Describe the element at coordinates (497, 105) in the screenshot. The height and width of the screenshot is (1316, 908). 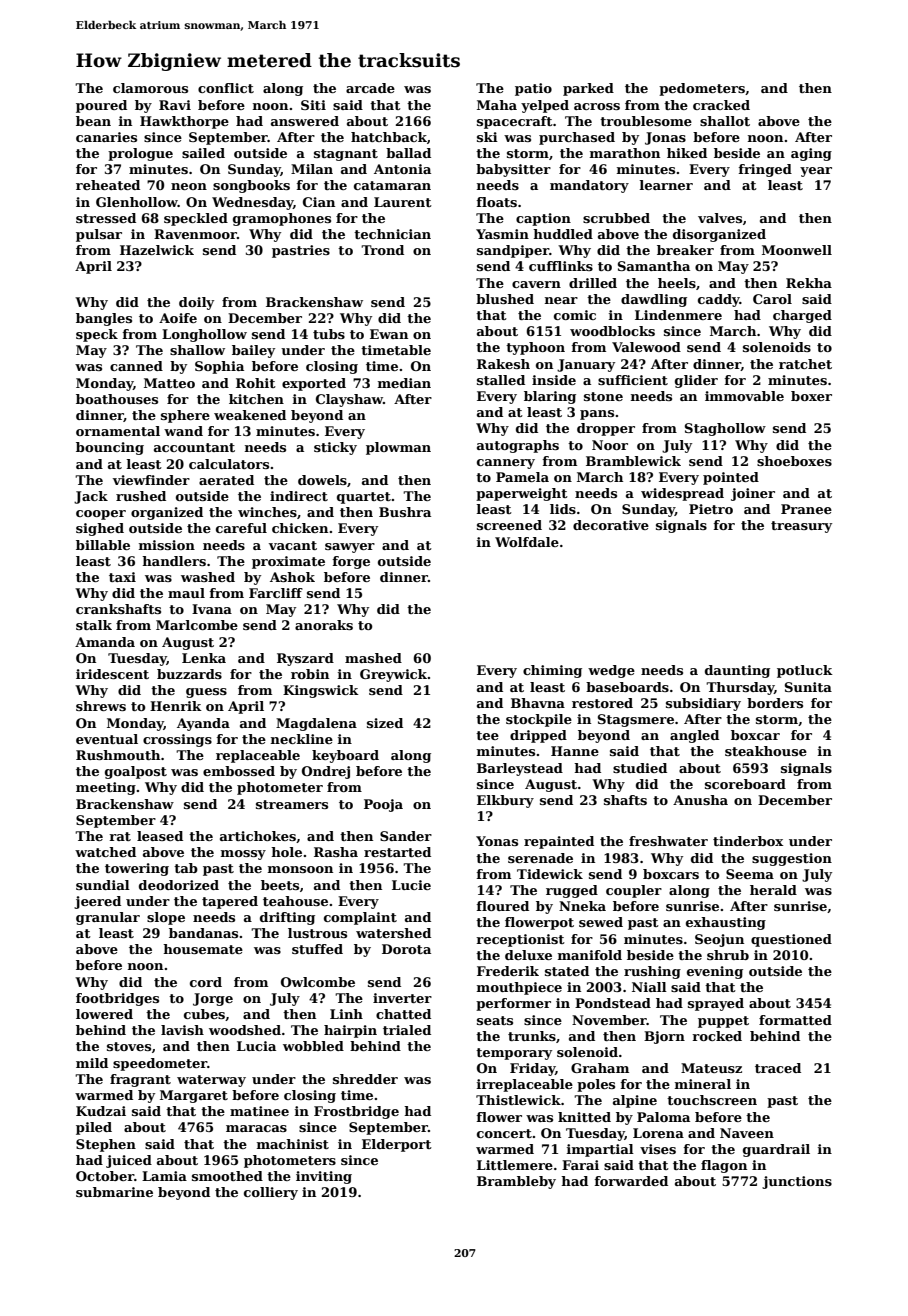
I see `Maha` at that location.
